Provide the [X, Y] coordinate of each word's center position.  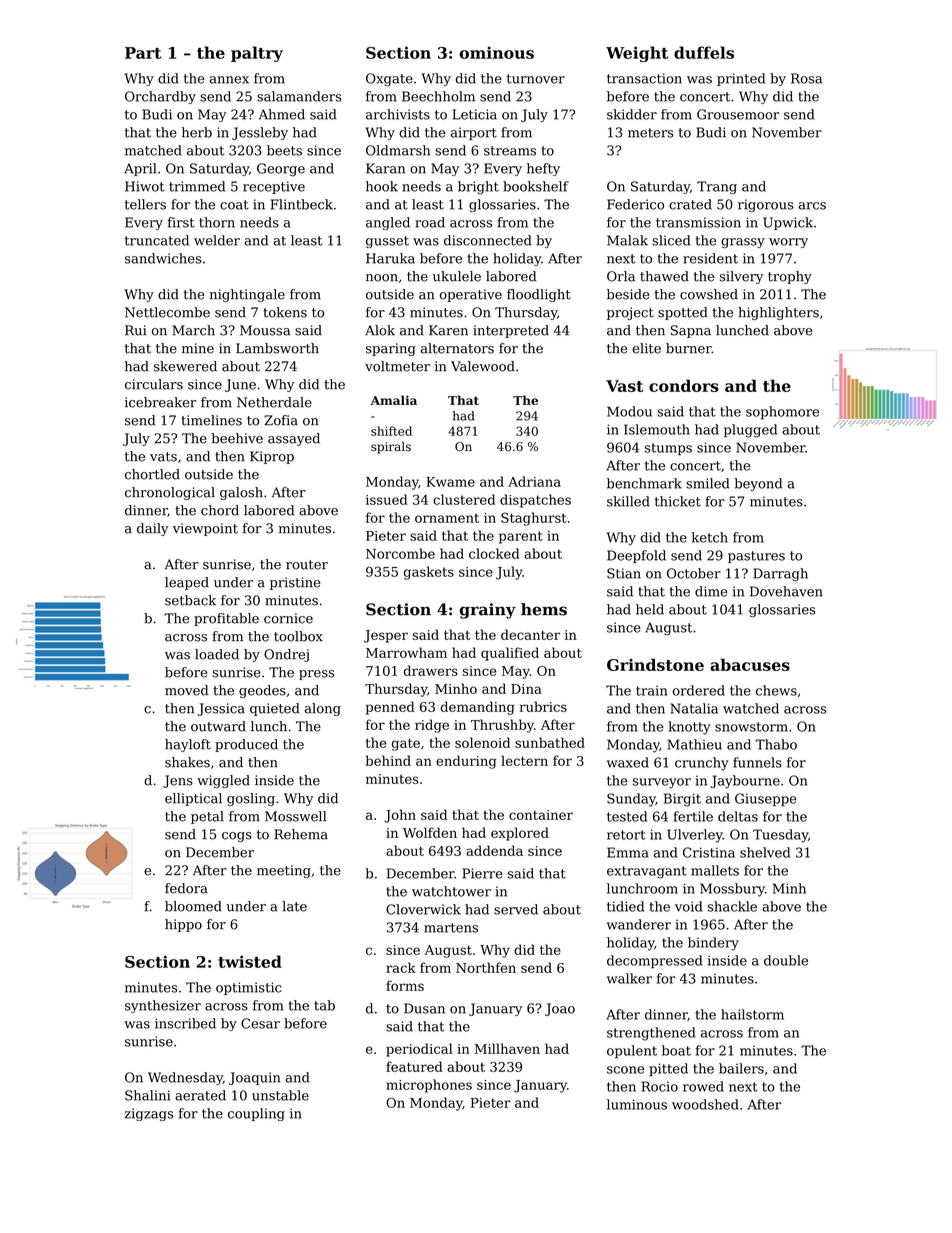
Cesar [260, 1023]
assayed [294, 439]
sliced [671, 240]
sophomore [782, 412]
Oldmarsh [398, 150]
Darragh [780, 575]
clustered [464, 499]
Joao [560, 1009]
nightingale [247, 295]
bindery [713, 944]
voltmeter [397, 366]
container [541, 815]
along [323, 709]
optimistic [249, 988]
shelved [765, 852]
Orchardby [160, 97]
